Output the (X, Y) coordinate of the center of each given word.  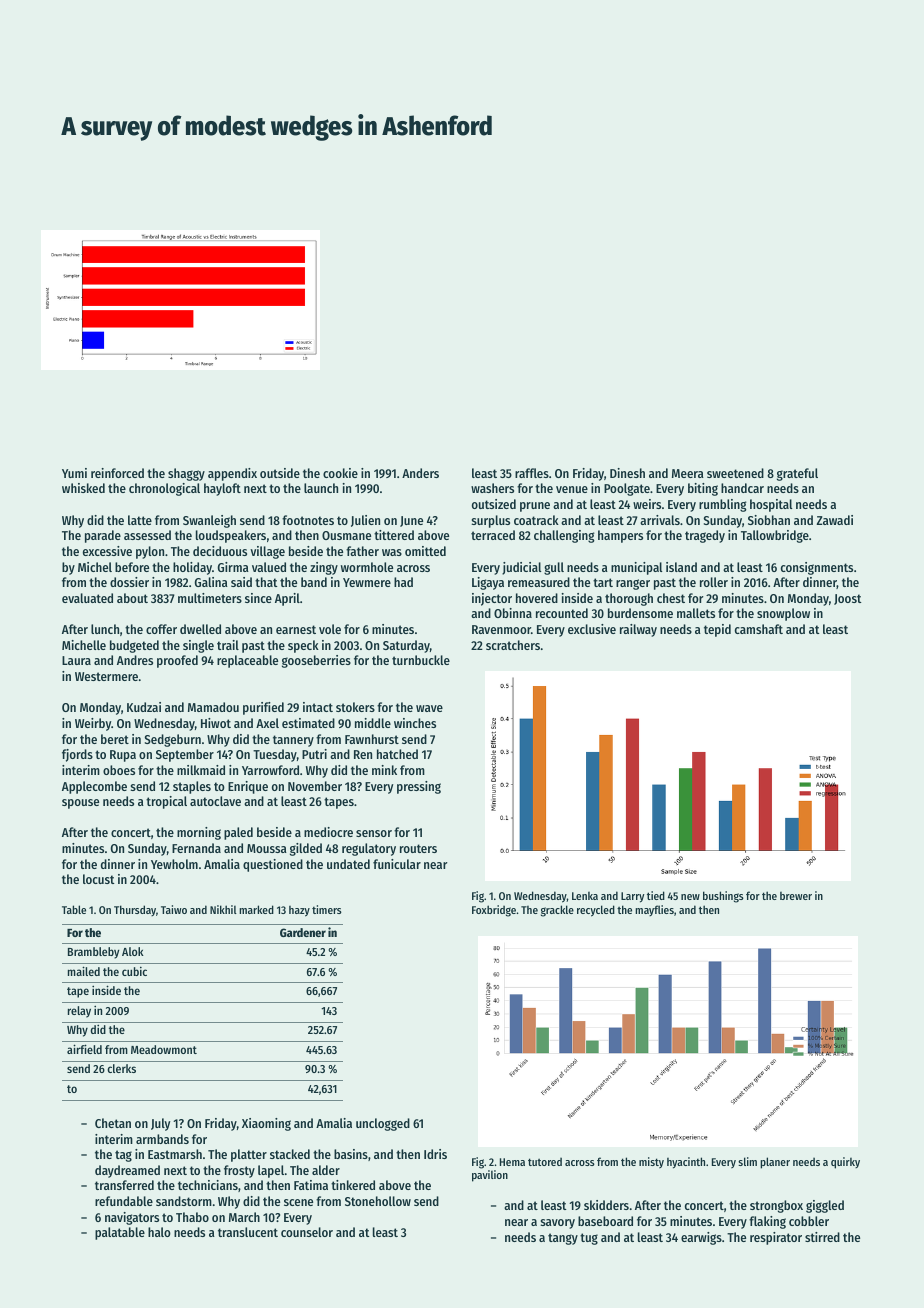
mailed (84, 971)
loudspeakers (231, 536)
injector (492, 599)
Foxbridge (494, 911)
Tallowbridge (775, 536)
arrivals (660, 520)
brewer (796, 896)
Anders (420, 473)
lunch (105, 629)
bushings (723, 897)
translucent (248, 1232)
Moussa (267, 848)
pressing (419, 787)
